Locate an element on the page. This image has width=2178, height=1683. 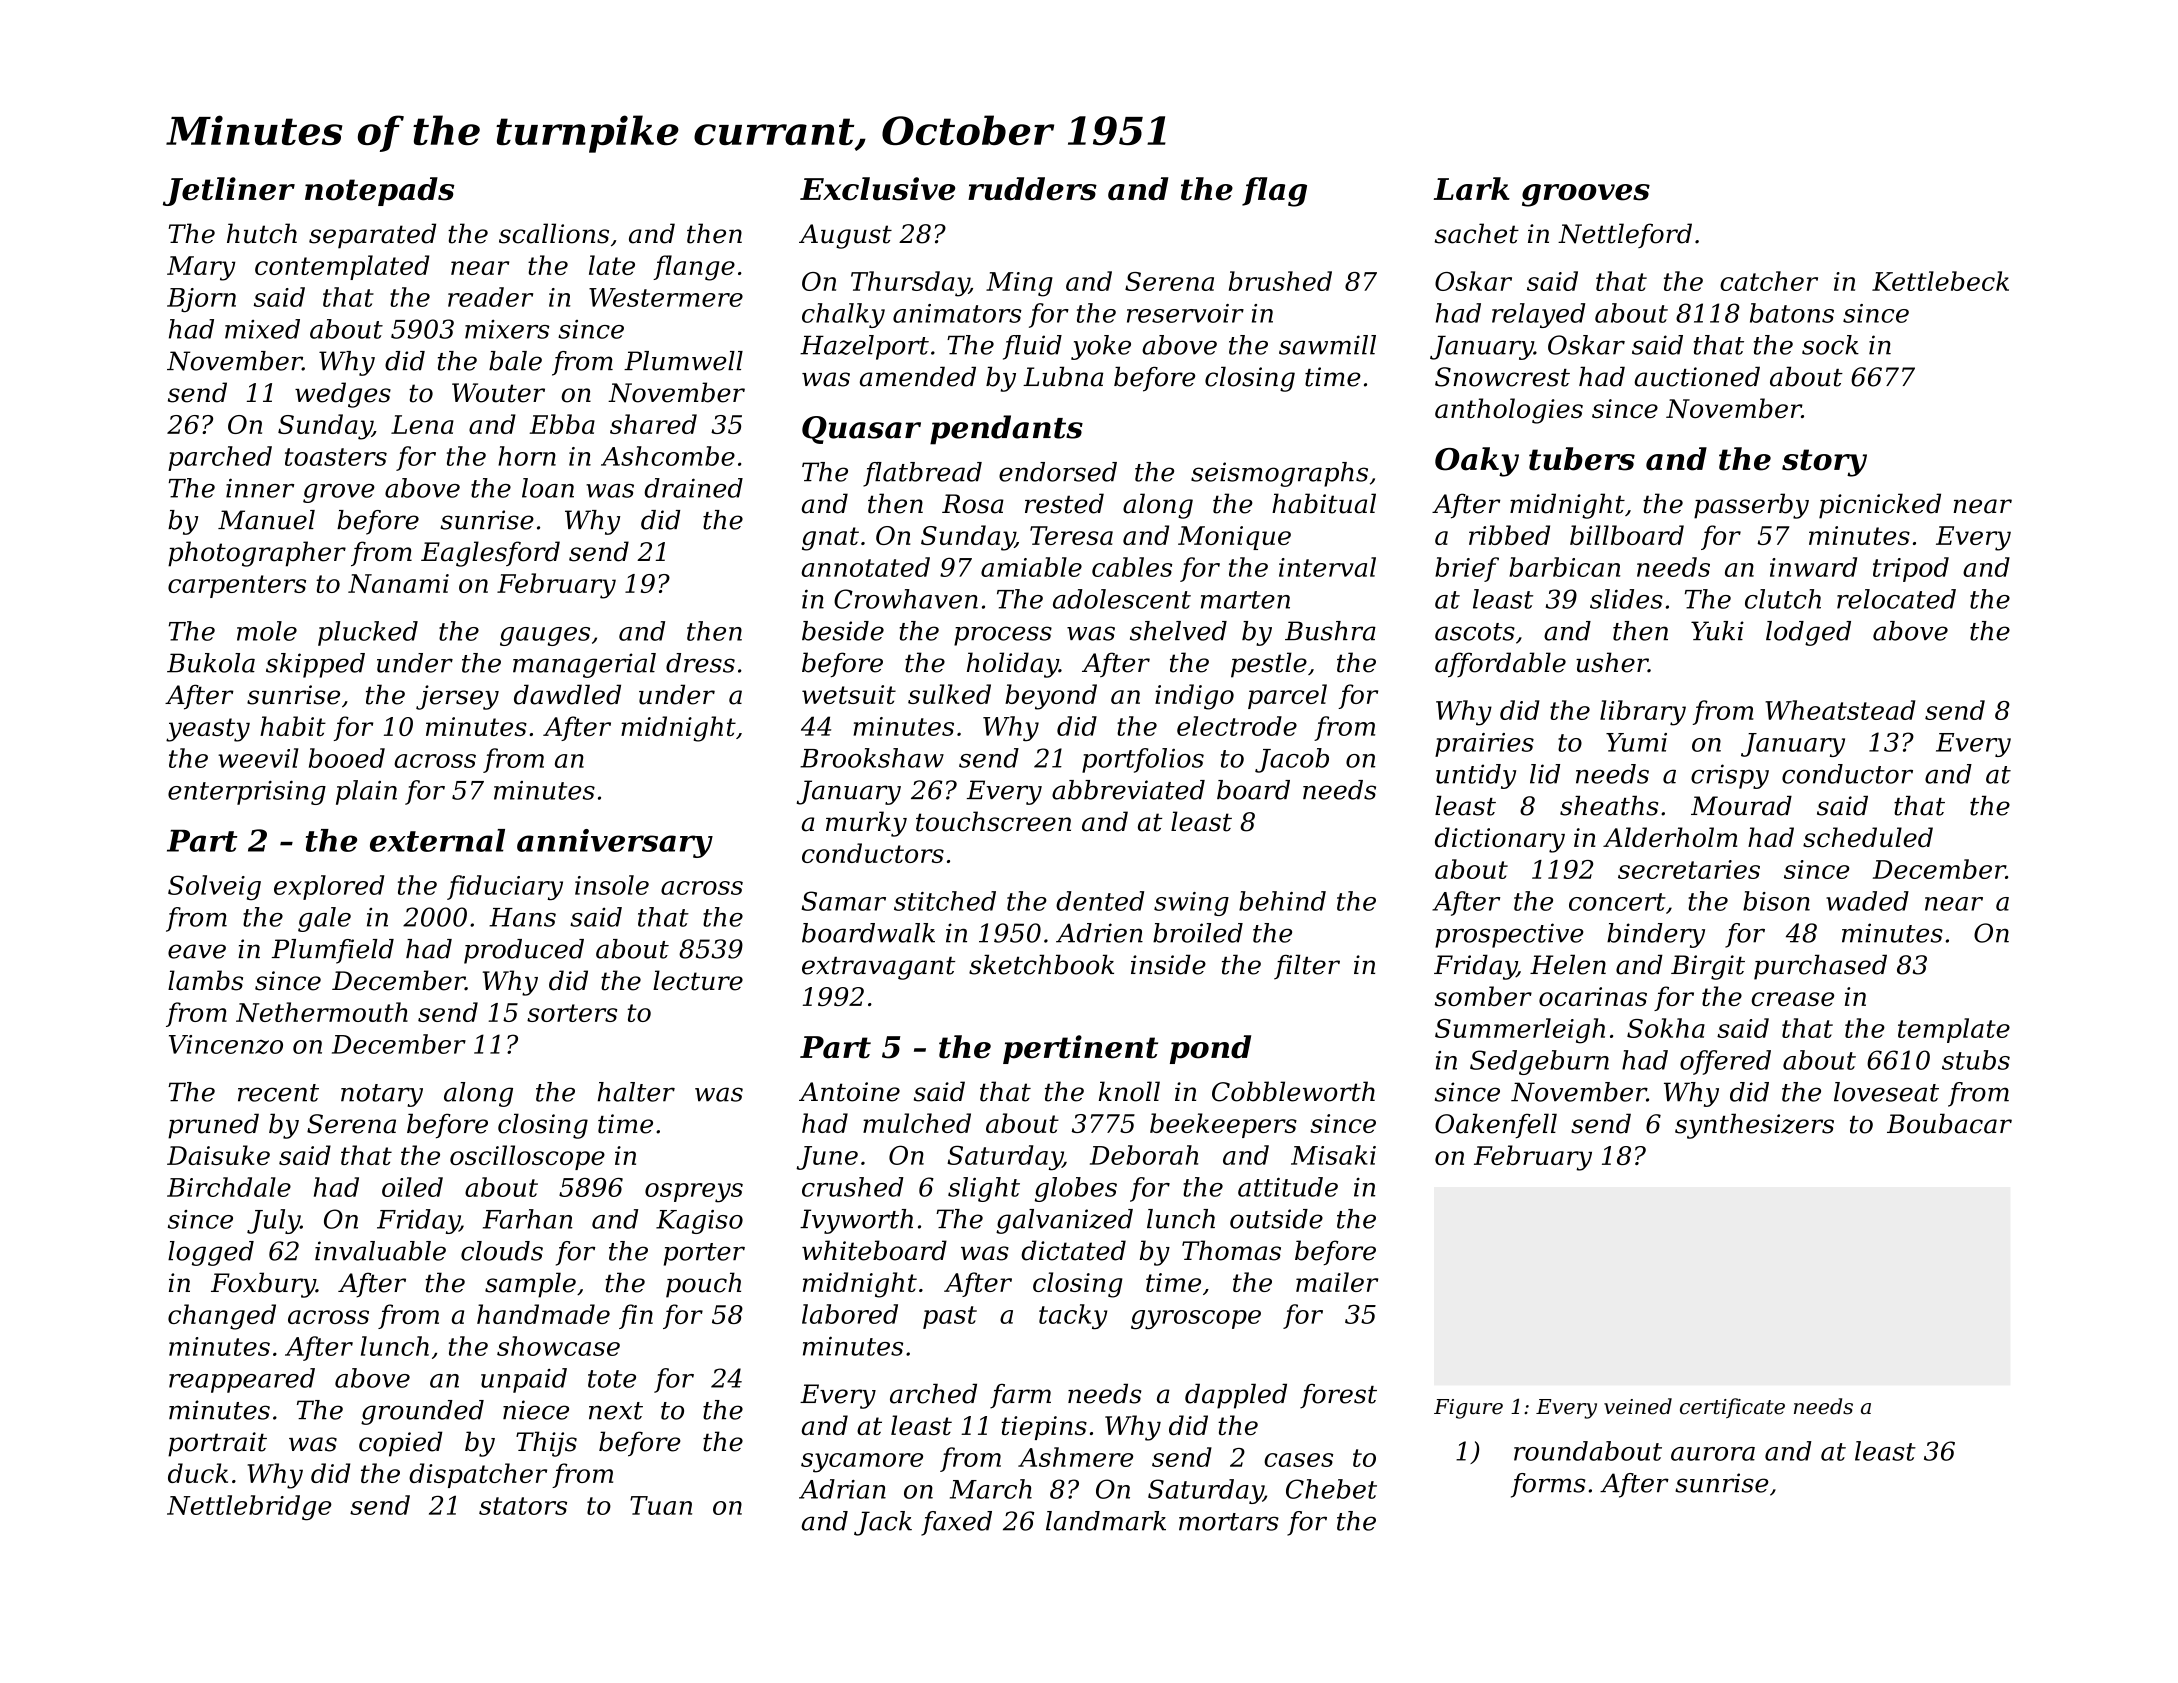
galvanized is located at coordinates (1064, 1221).
